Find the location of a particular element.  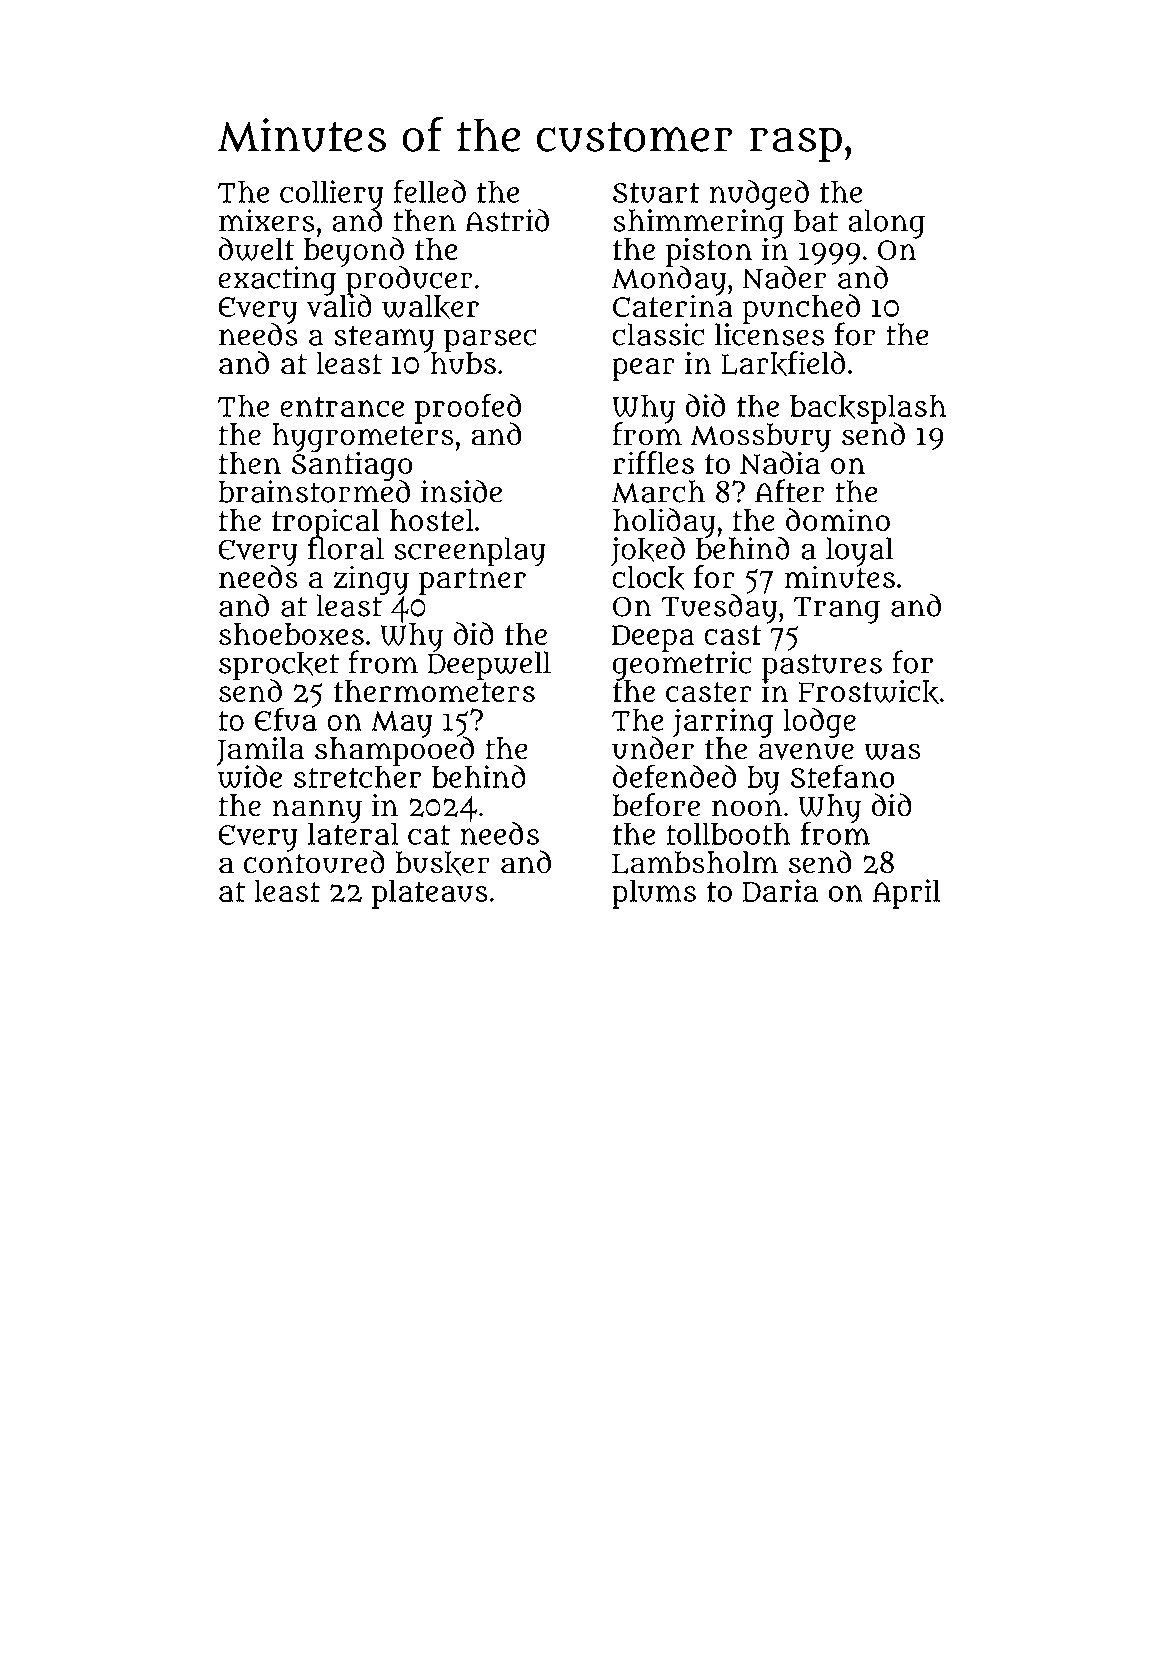

Astrid is located at coordinates (507, 220).
